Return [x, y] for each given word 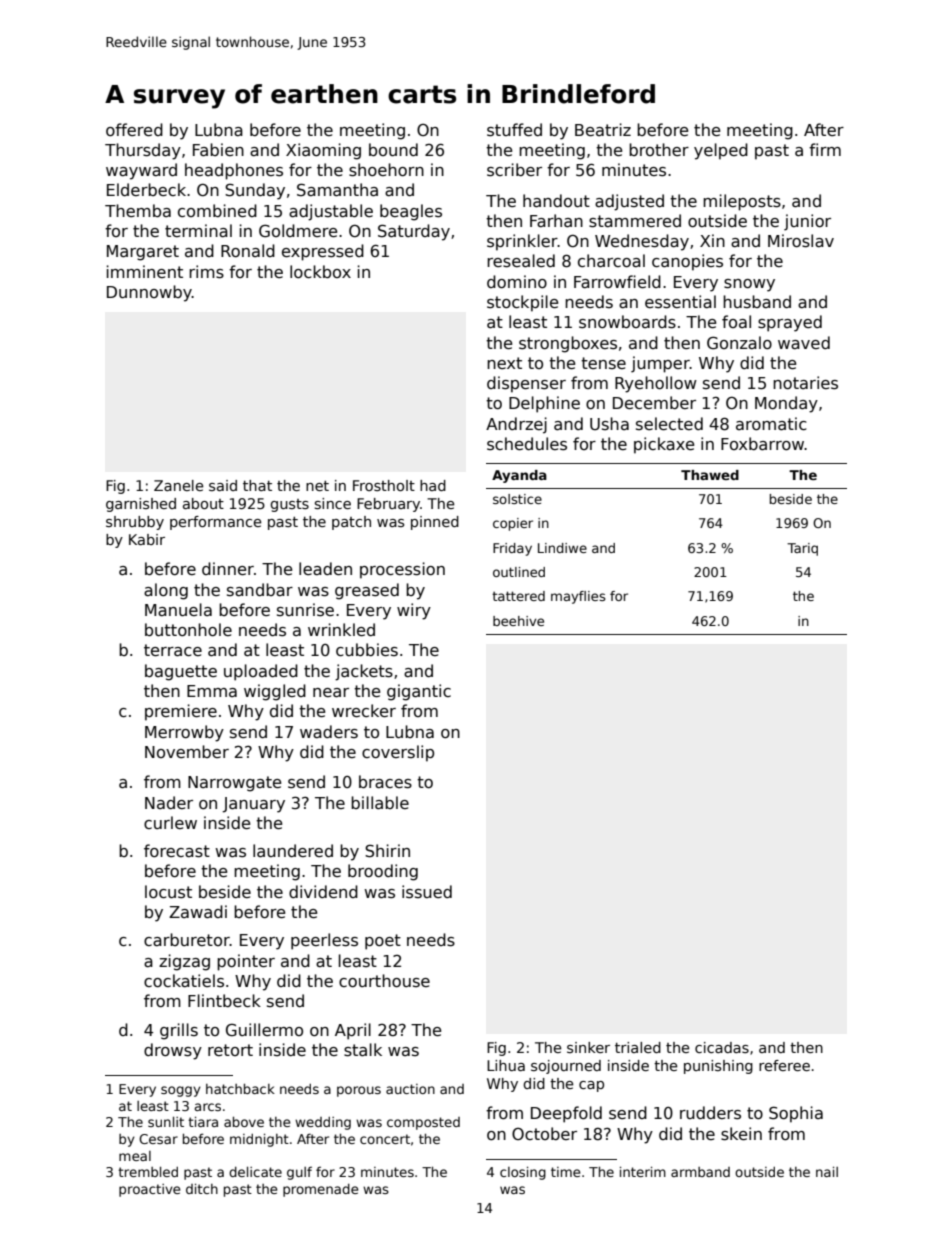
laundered [293, 851]
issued [427, 892]
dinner [228, 568]
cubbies [367, 649]
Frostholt [384, 485]
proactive [150, 1190]
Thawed [710, 475]
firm [825, 149]
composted [423, 1123]
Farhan [556, 221]
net [317, 486]
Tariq [802, 549]
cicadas [722, 1047]
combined [217, 210]
